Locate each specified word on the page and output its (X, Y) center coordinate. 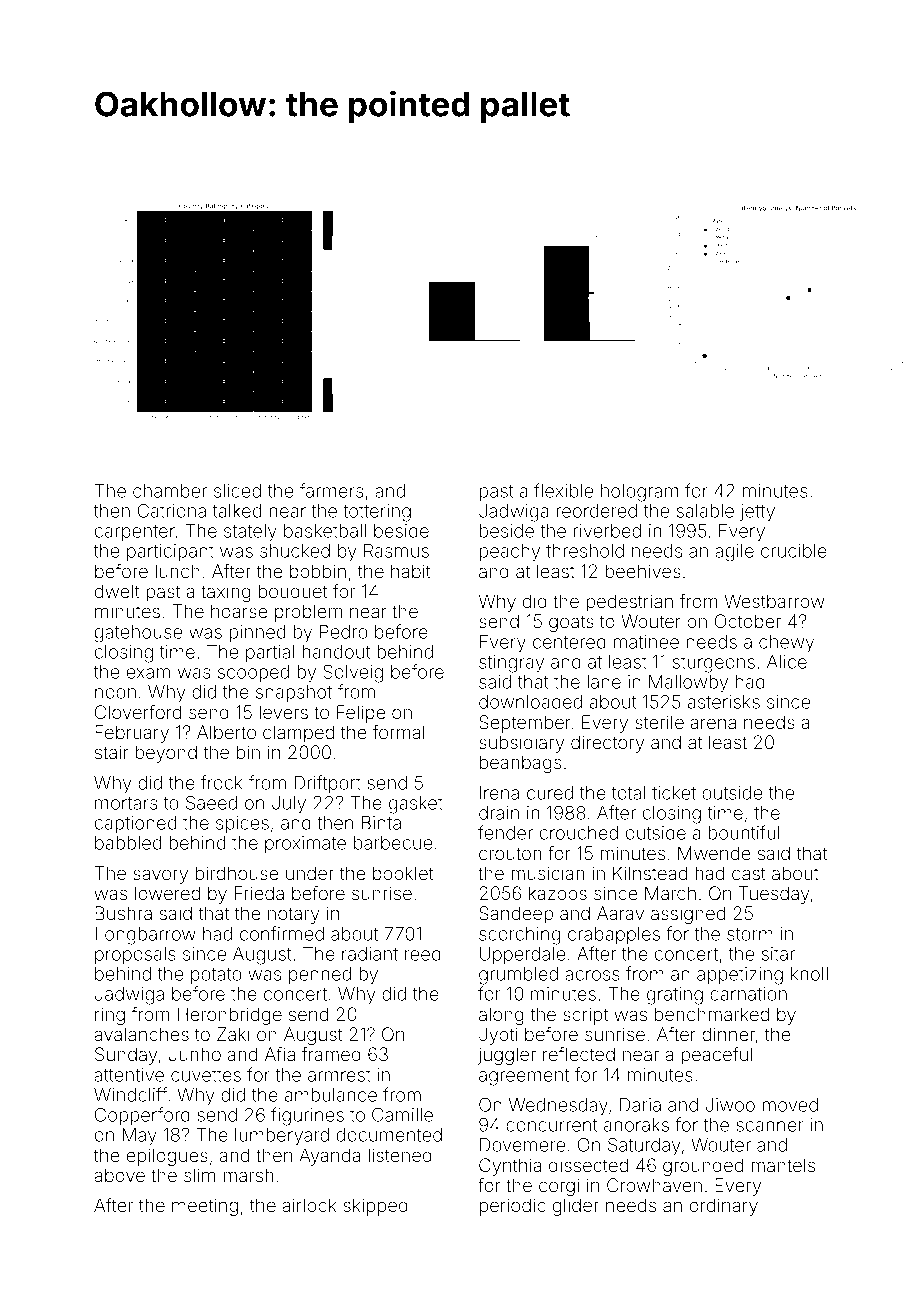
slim (199, 1175)
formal (398, 732)
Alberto (226, 732)
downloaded (530, 702)
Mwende (714, 853)
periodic (513, 1207)
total (628, 793)
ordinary (724, 1207)
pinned (257, 633)
